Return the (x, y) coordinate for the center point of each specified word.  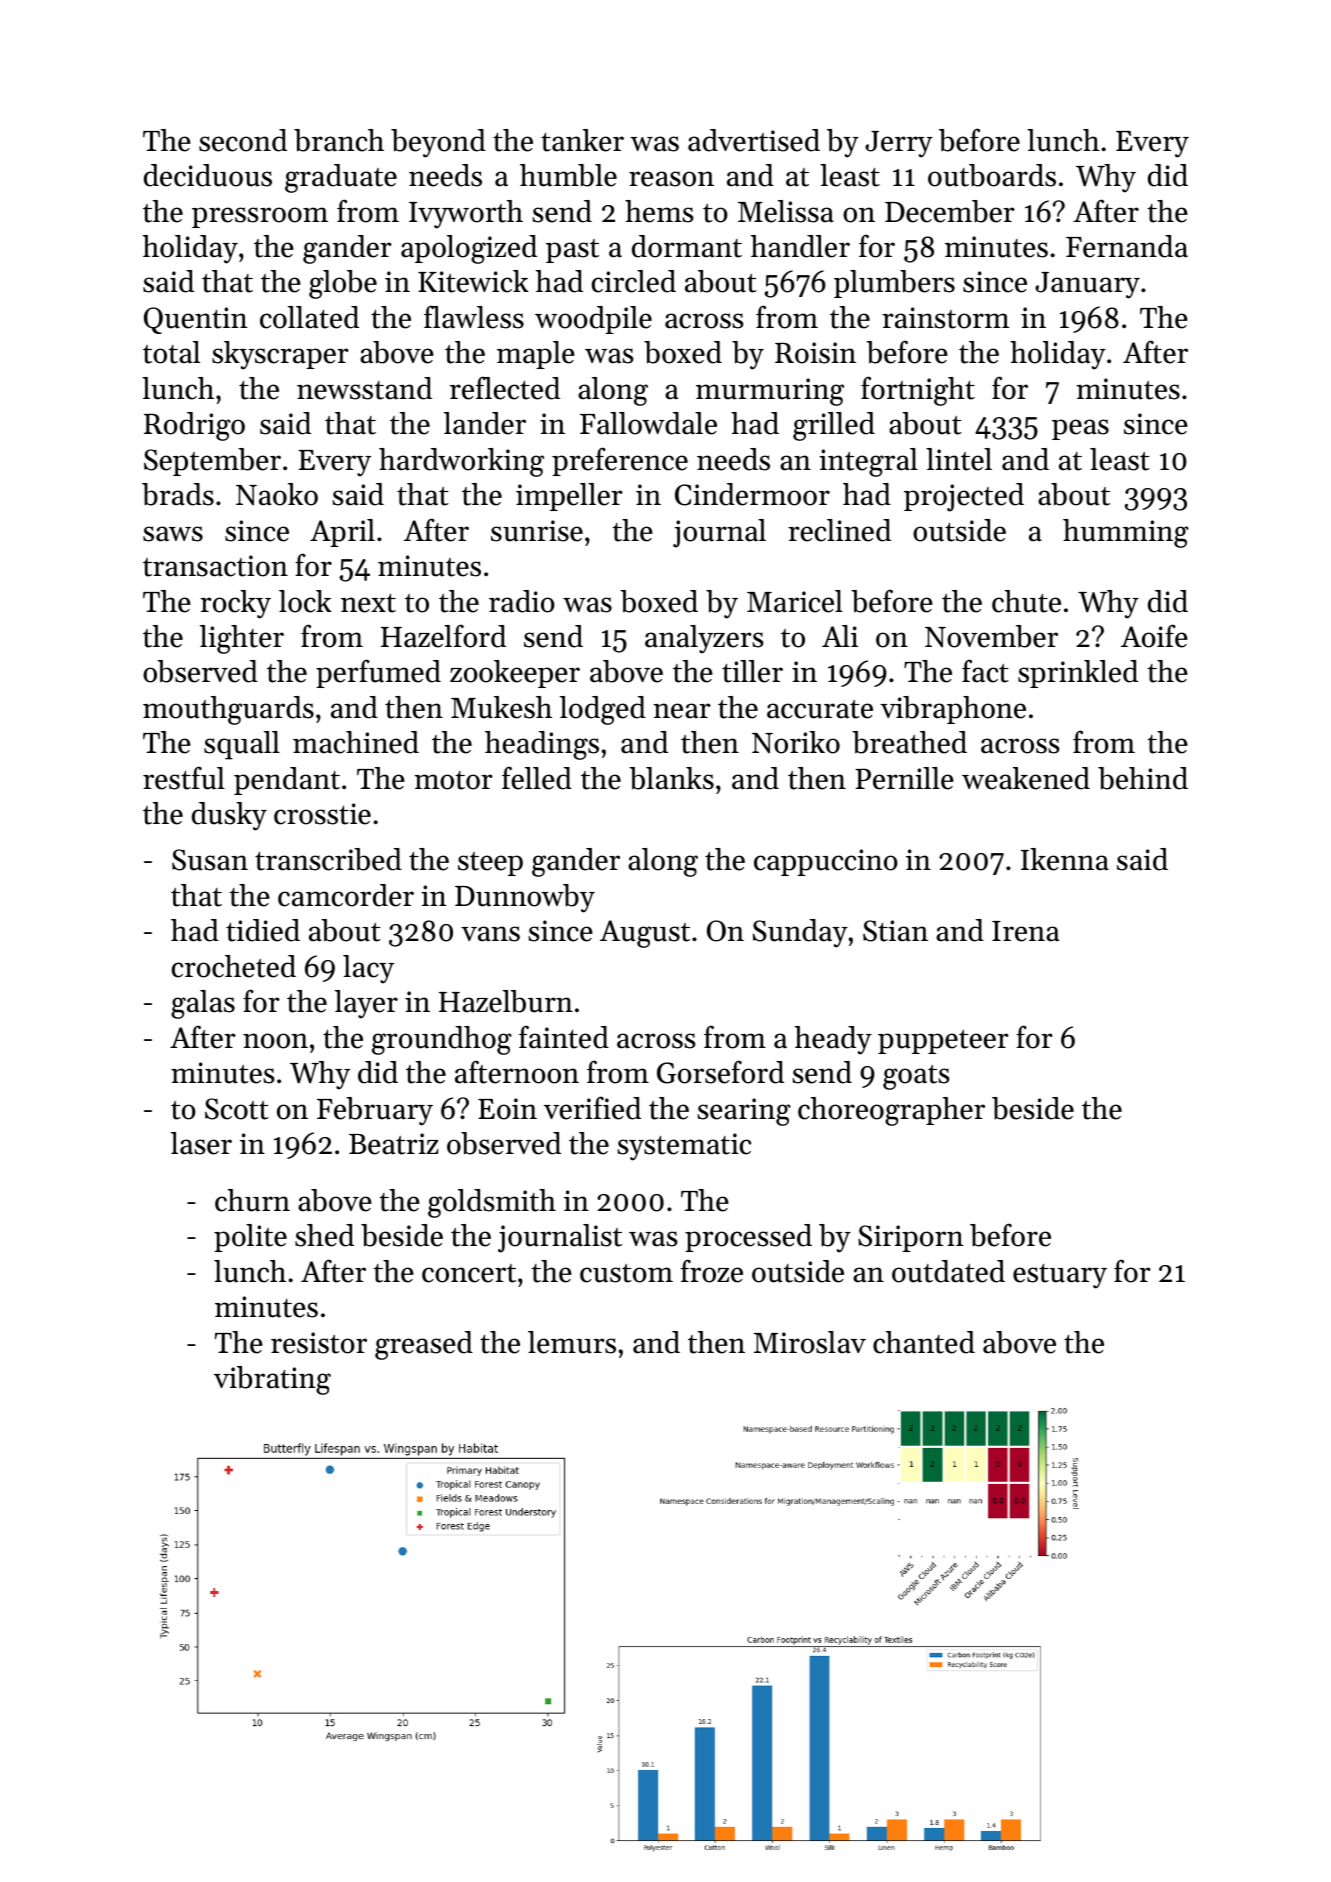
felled (537, 778)
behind (1143, 778)
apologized (469, 249)
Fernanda (1127, 246)
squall (242, 745)
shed (324, 1235)
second (243, 140)
